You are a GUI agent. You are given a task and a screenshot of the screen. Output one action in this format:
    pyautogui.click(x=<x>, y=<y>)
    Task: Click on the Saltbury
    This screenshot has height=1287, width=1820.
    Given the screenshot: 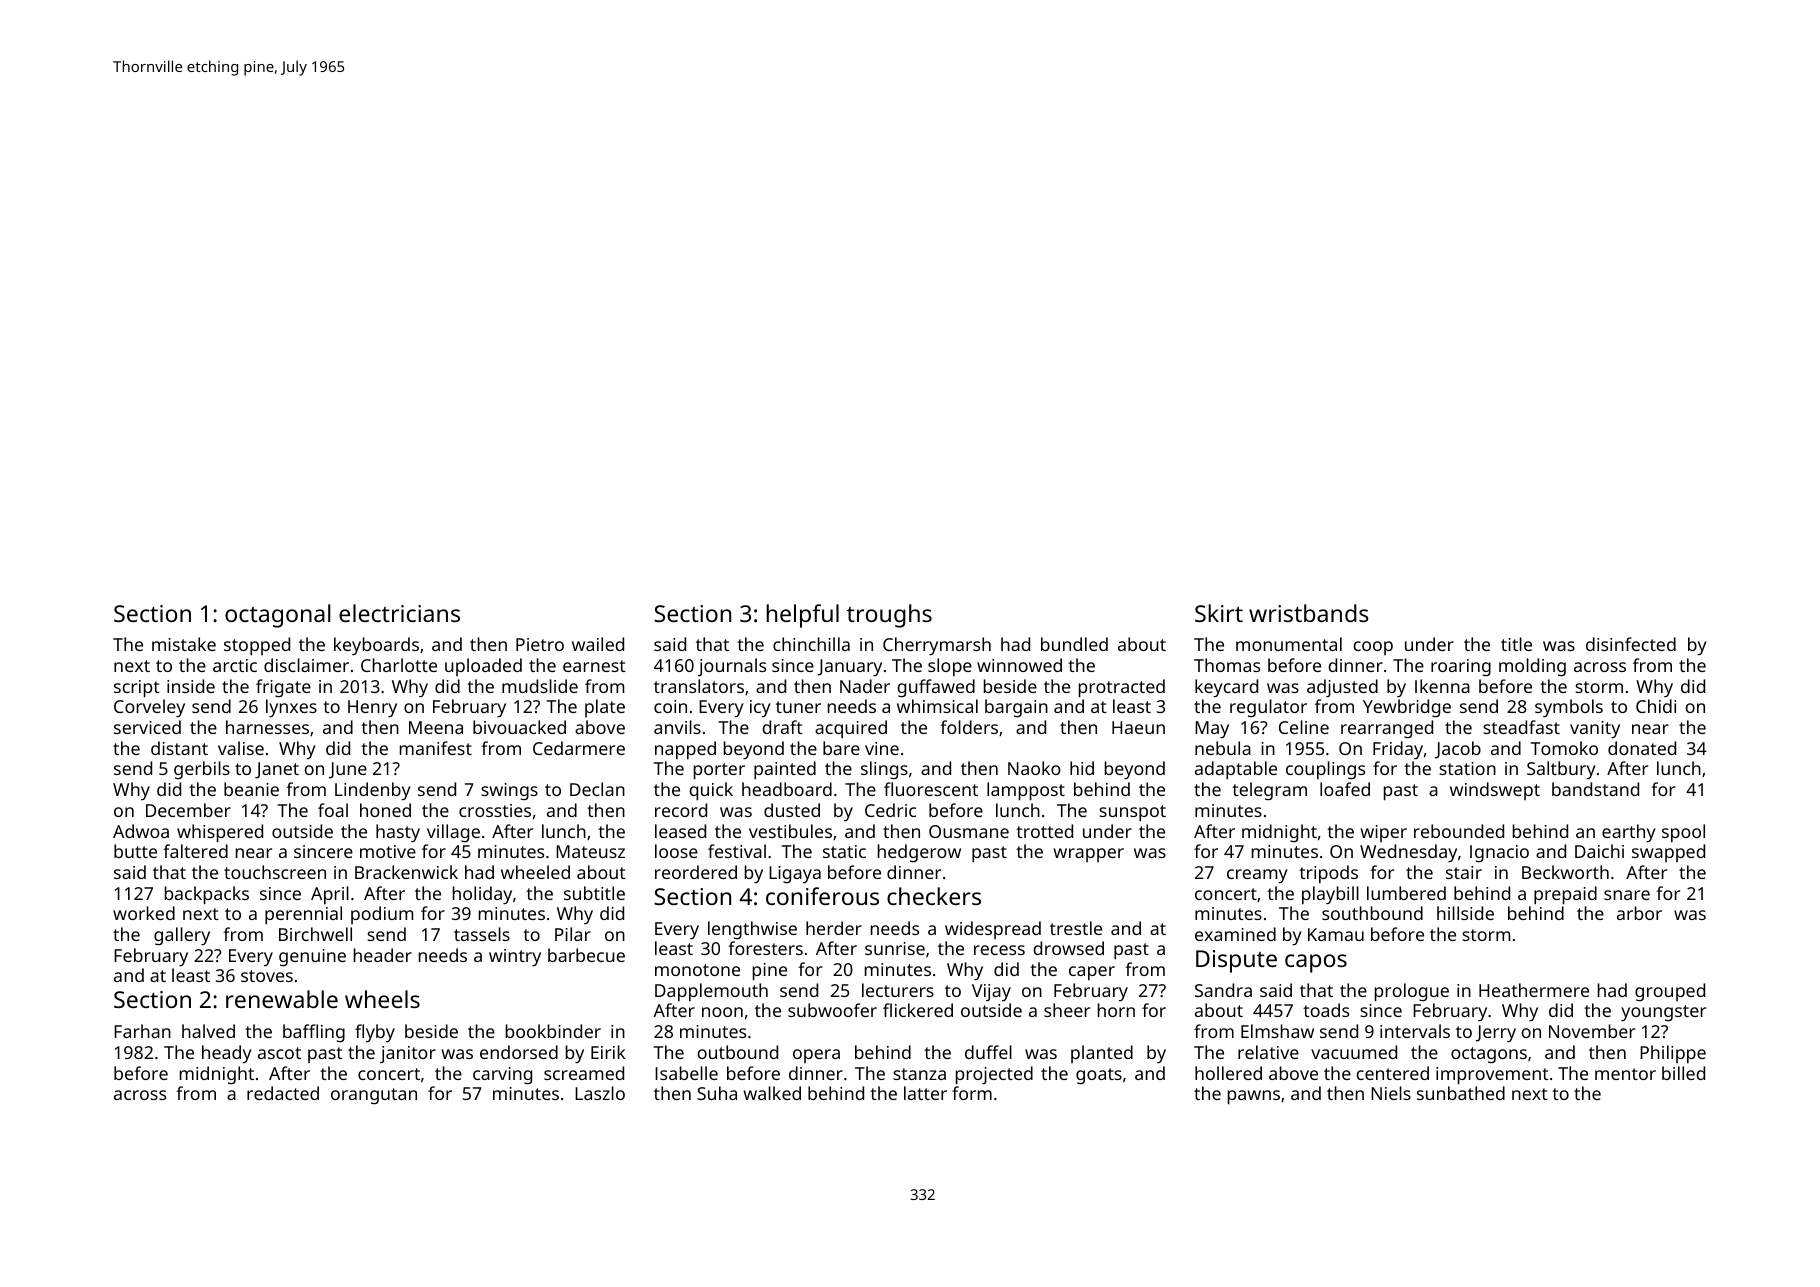 What is the action you would take?
    pyautogui.click(x=1561, y=770)
